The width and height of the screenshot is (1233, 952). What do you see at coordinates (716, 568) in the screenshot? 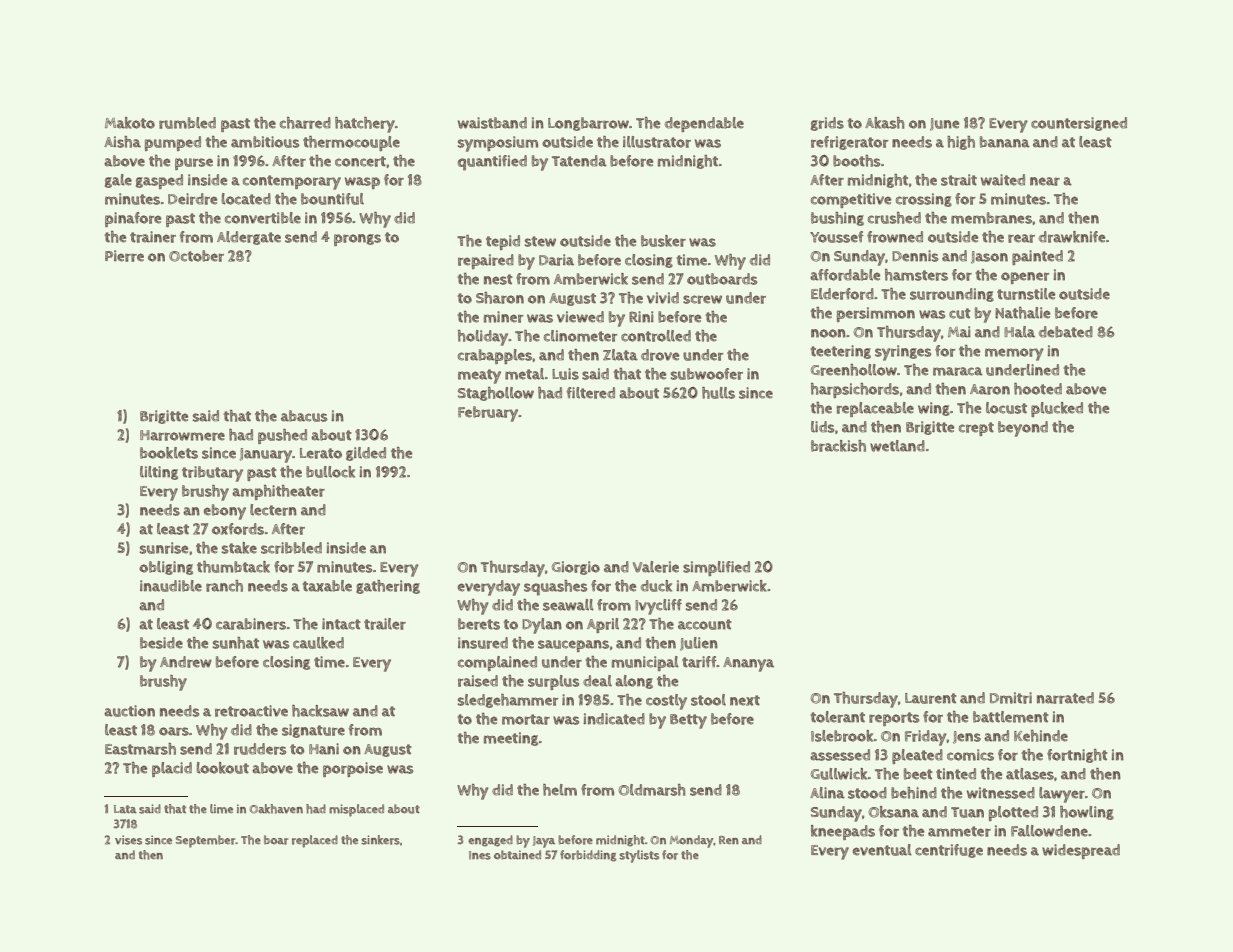
I see `simplified` at bounding box center [716, 568].
